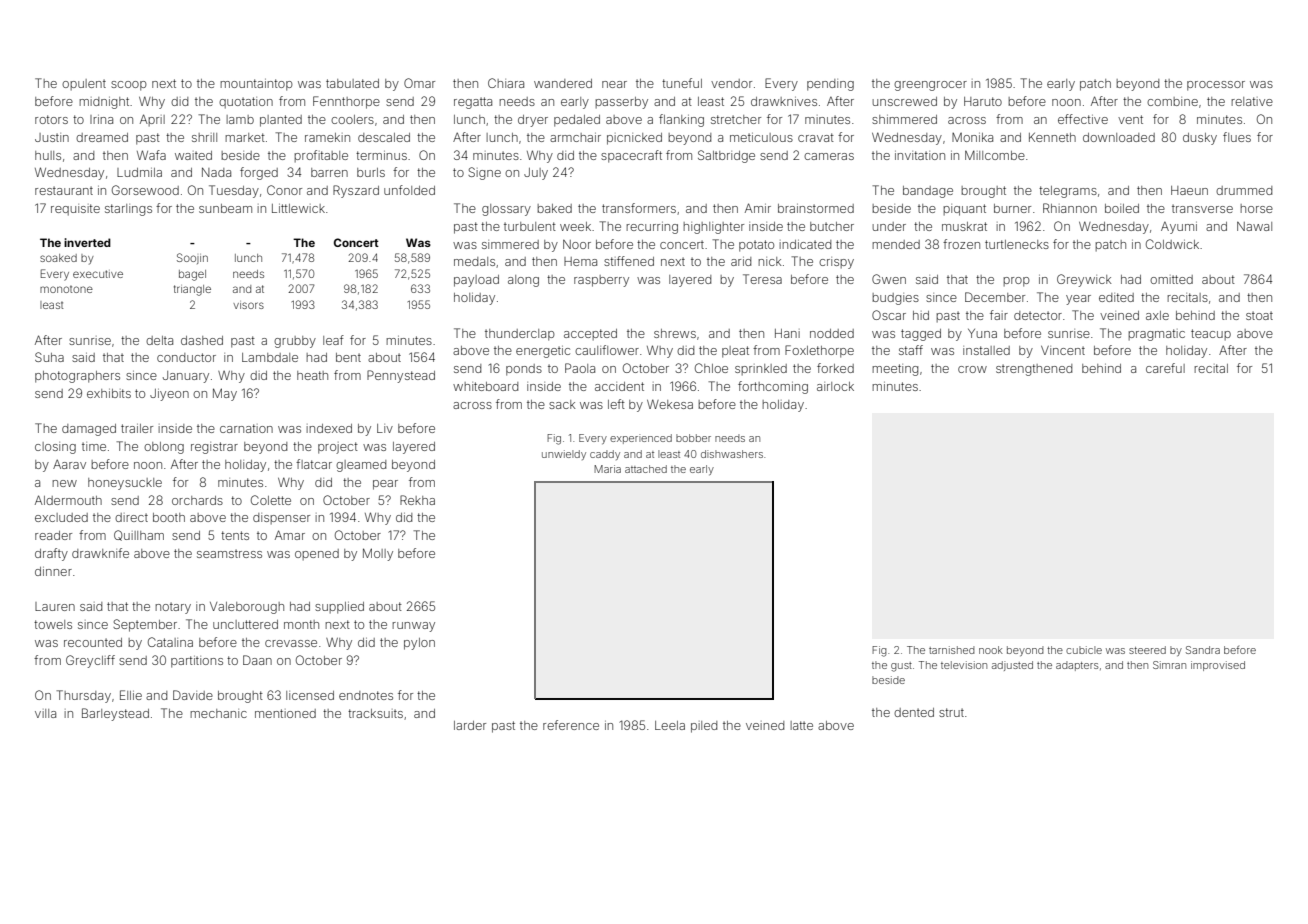  Describe the element at coordinates (470, 725) in the screenshot. I see `larder` at that location.
